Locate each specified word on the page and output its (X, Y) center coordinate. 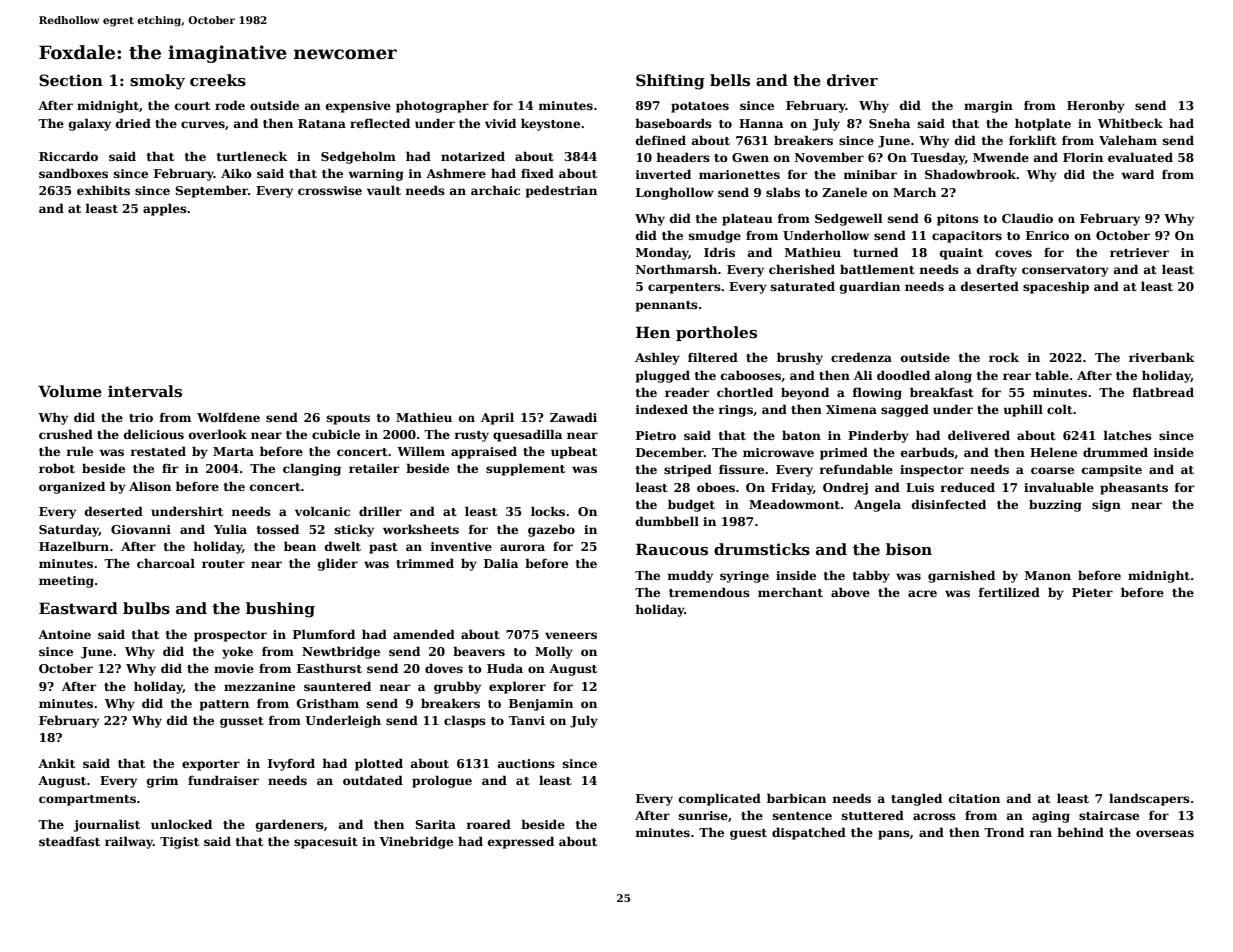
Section (71, 80)
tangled (916, 799)
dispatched (809, 833)
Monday (662, 253)
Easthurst (329, 668)
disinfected (949, 504)
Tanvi (527, 720)
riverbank (1161, 357)
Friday (792, 488)
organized (72, 487)
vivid (500, 123)
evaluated (1140, 157)
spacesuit (326, 843)
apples (165, 209)
